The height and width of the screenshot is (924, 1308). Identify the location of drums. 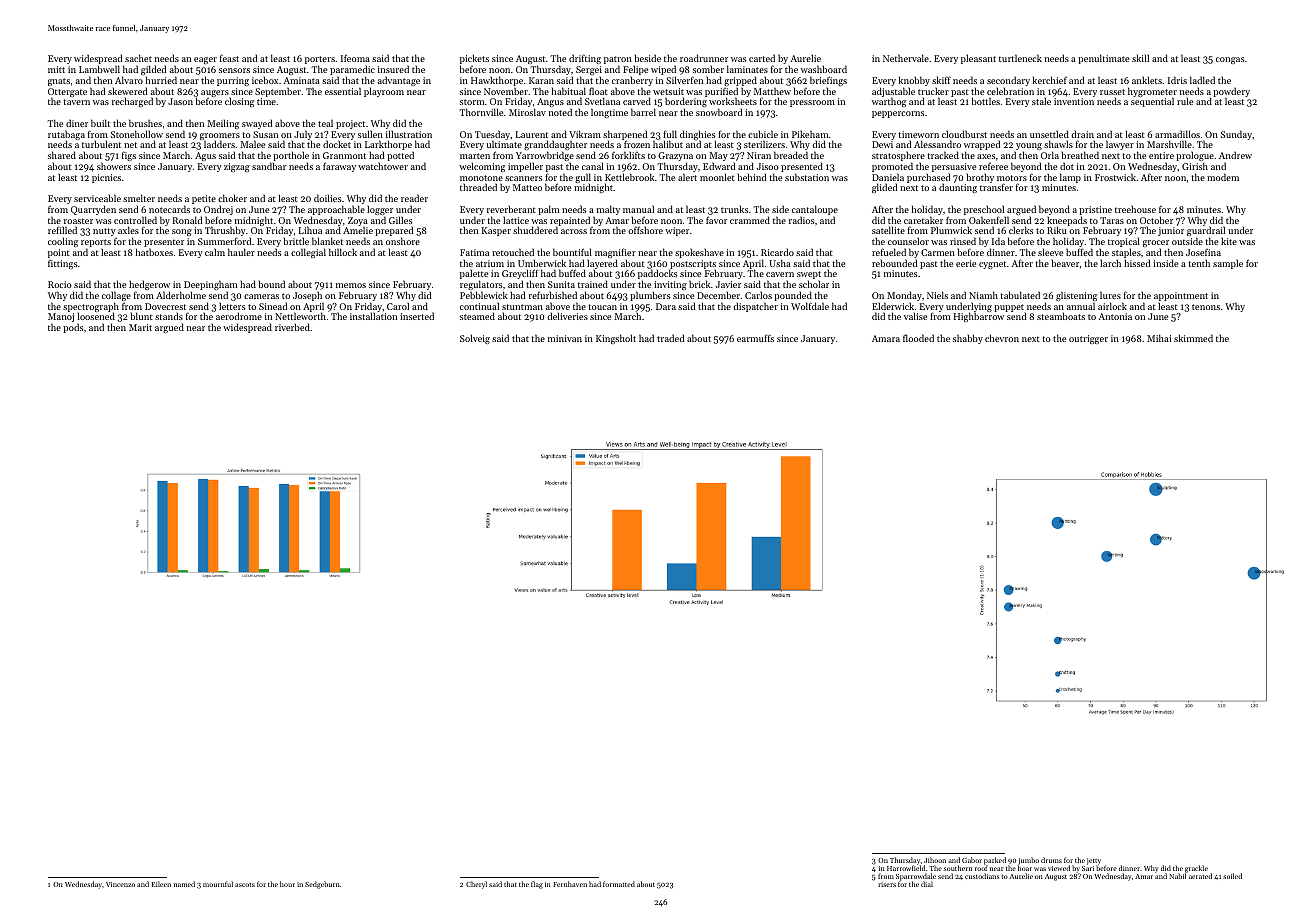
(1051, 860).
